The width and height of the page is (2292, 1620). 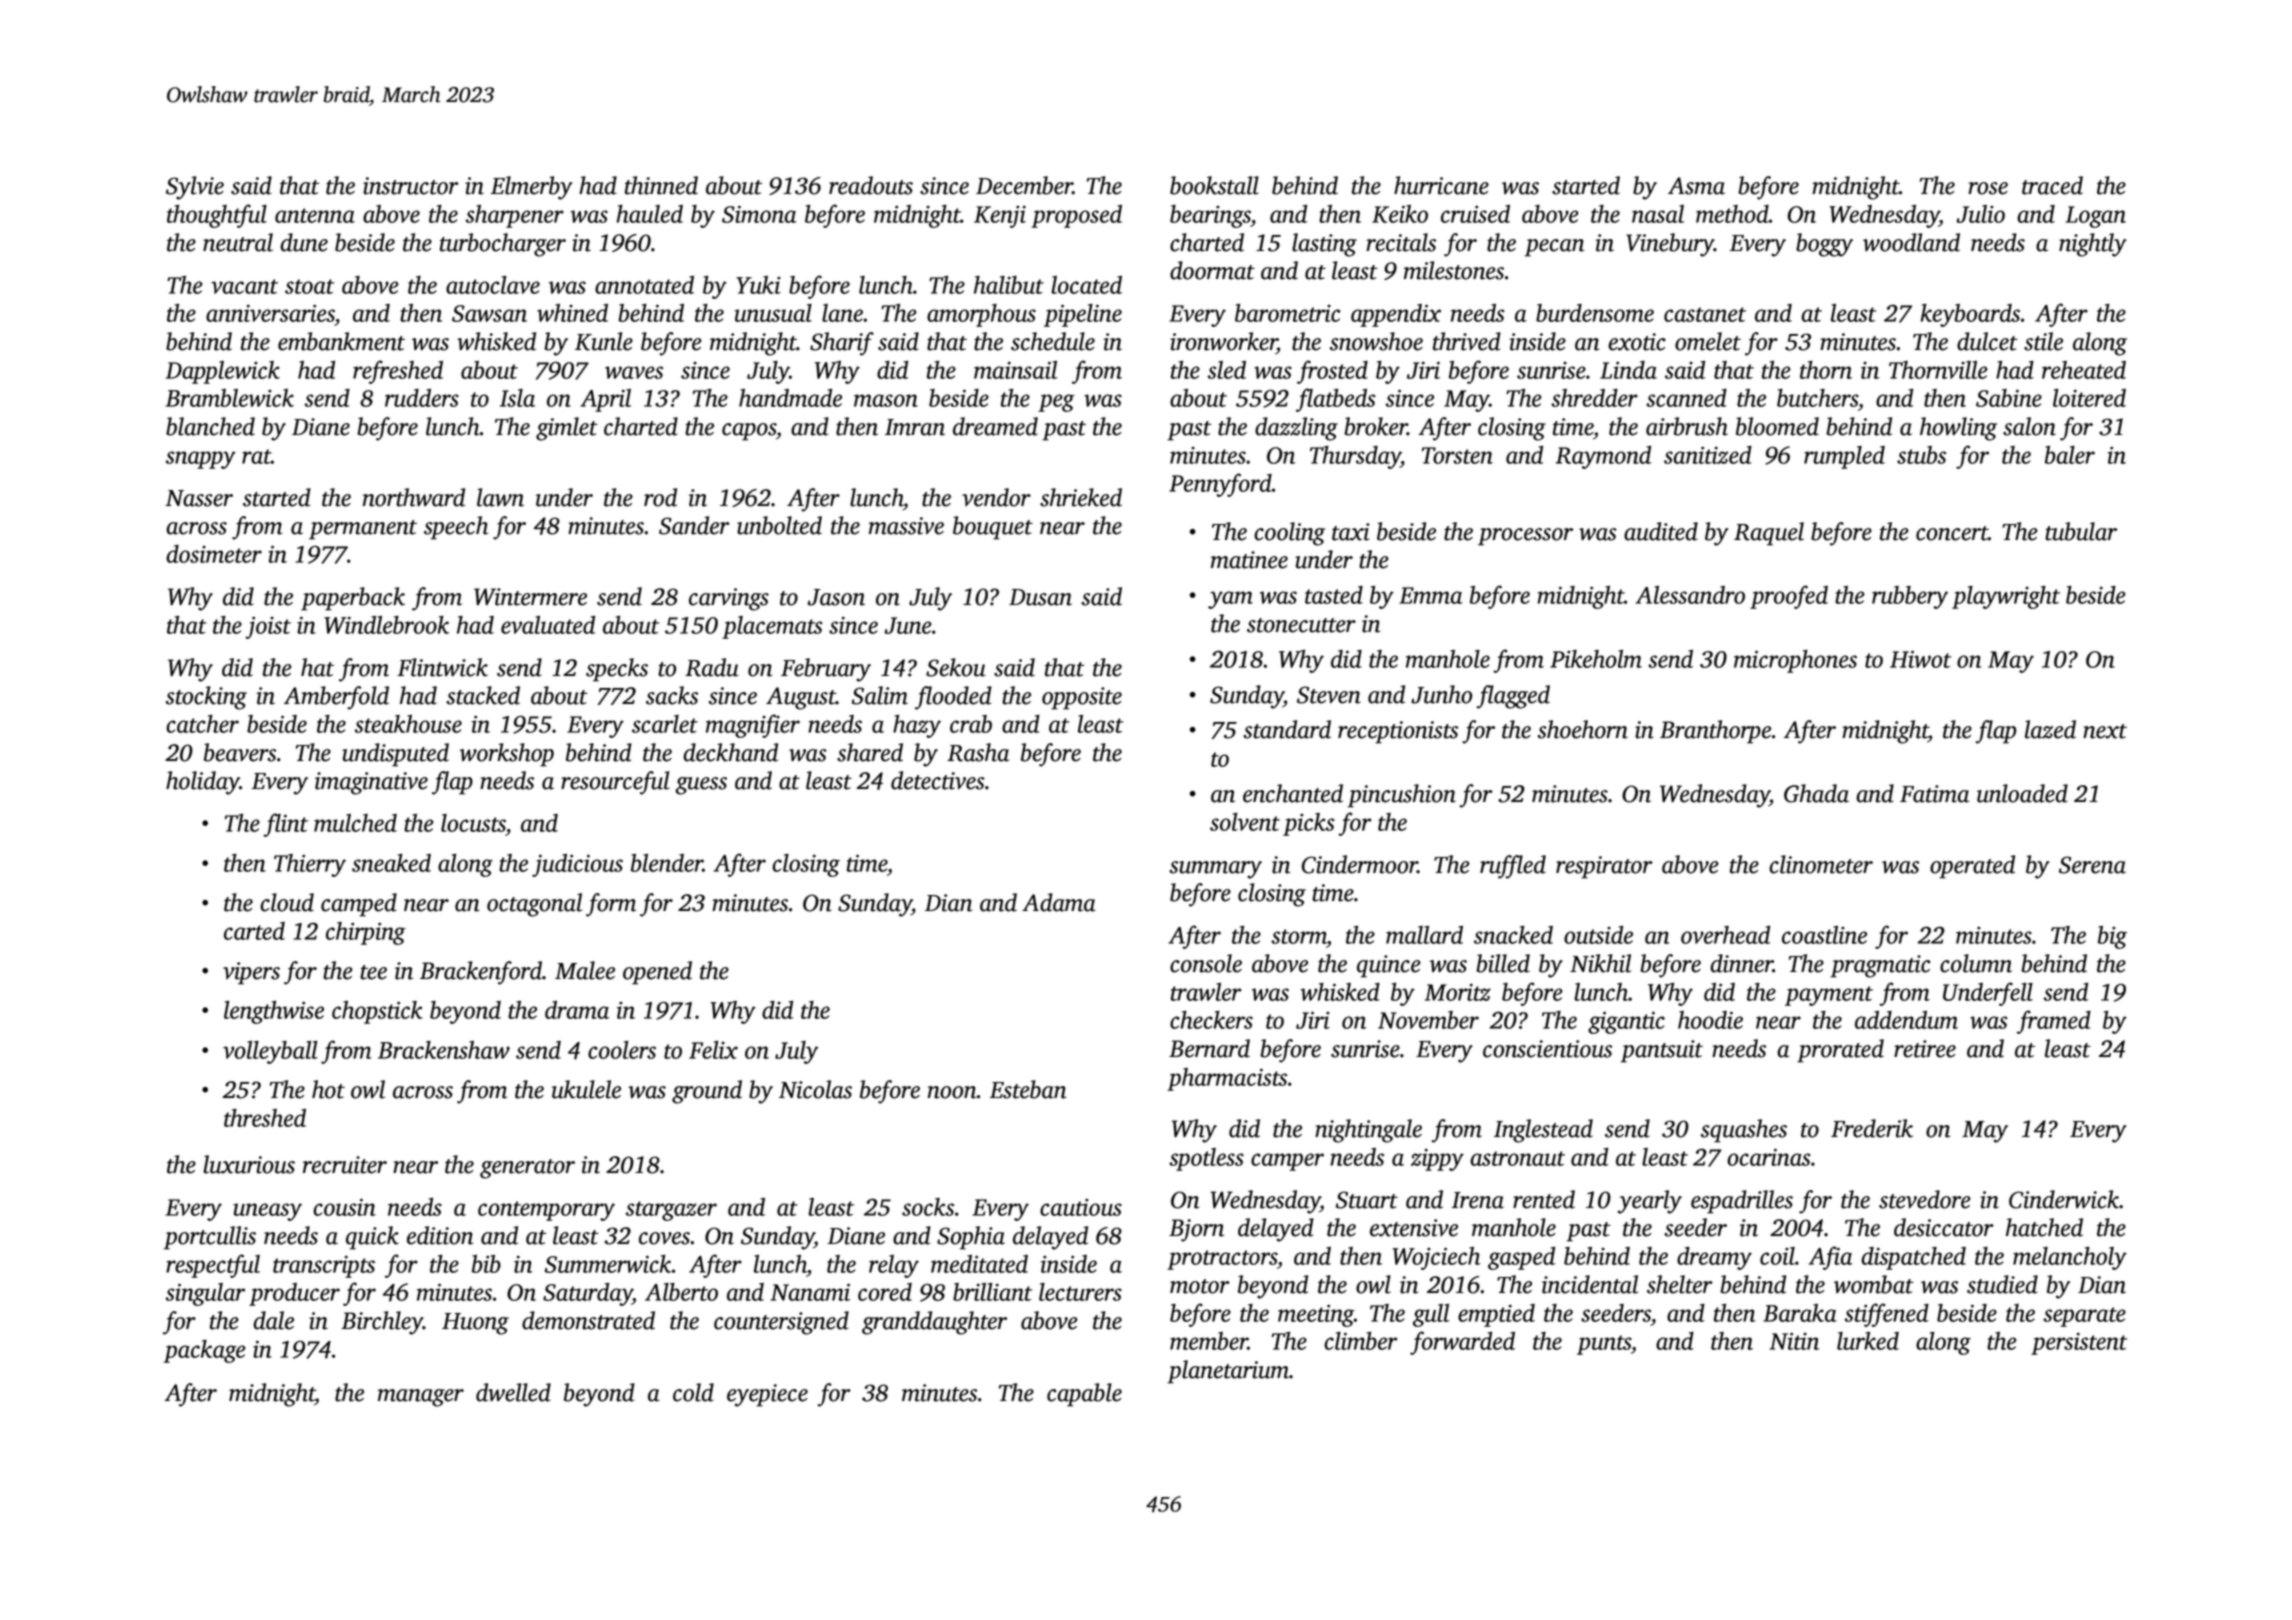 I want to click on Wintermere, so click(x=530, y=597).
